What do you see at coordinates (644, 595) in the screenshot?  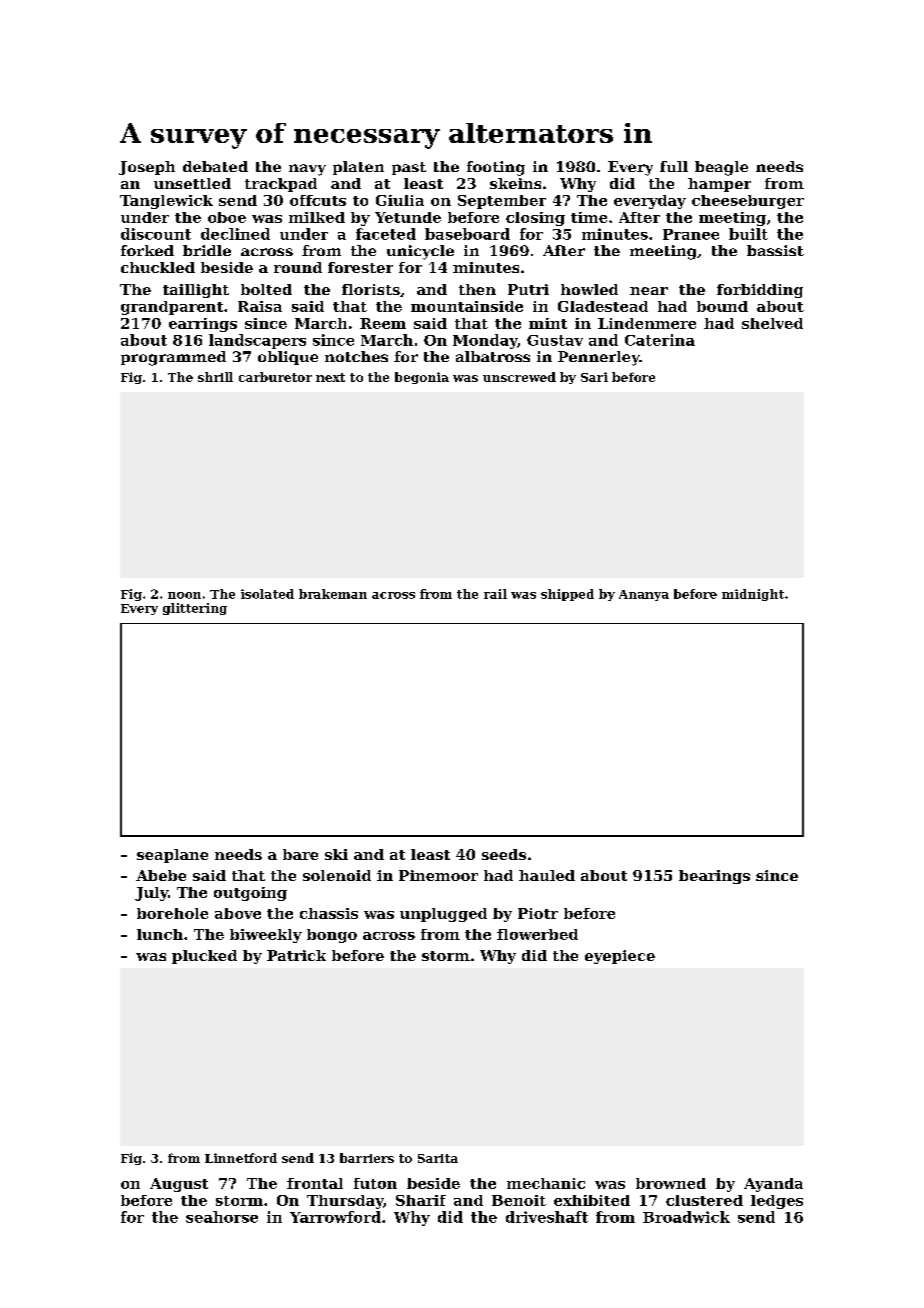 I see `Ananya` at bounding box center [644, 595].
